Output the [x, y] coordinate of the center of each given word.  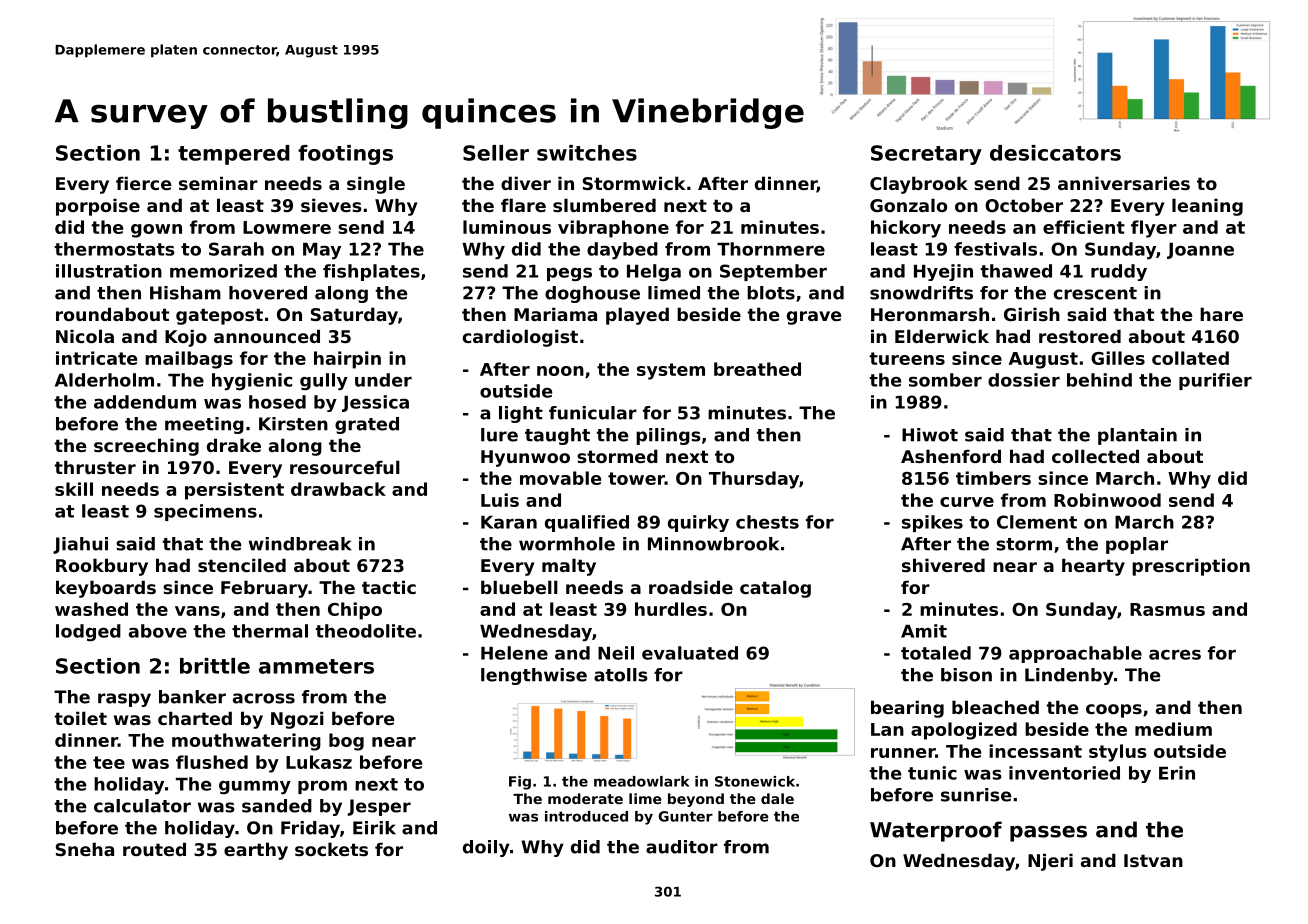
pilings [668, 436]
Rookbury [102, 567]
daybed [622, 251]
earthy [256, 851]
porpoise [98, 207]
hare [1221, 314]
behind [1099, 380]
